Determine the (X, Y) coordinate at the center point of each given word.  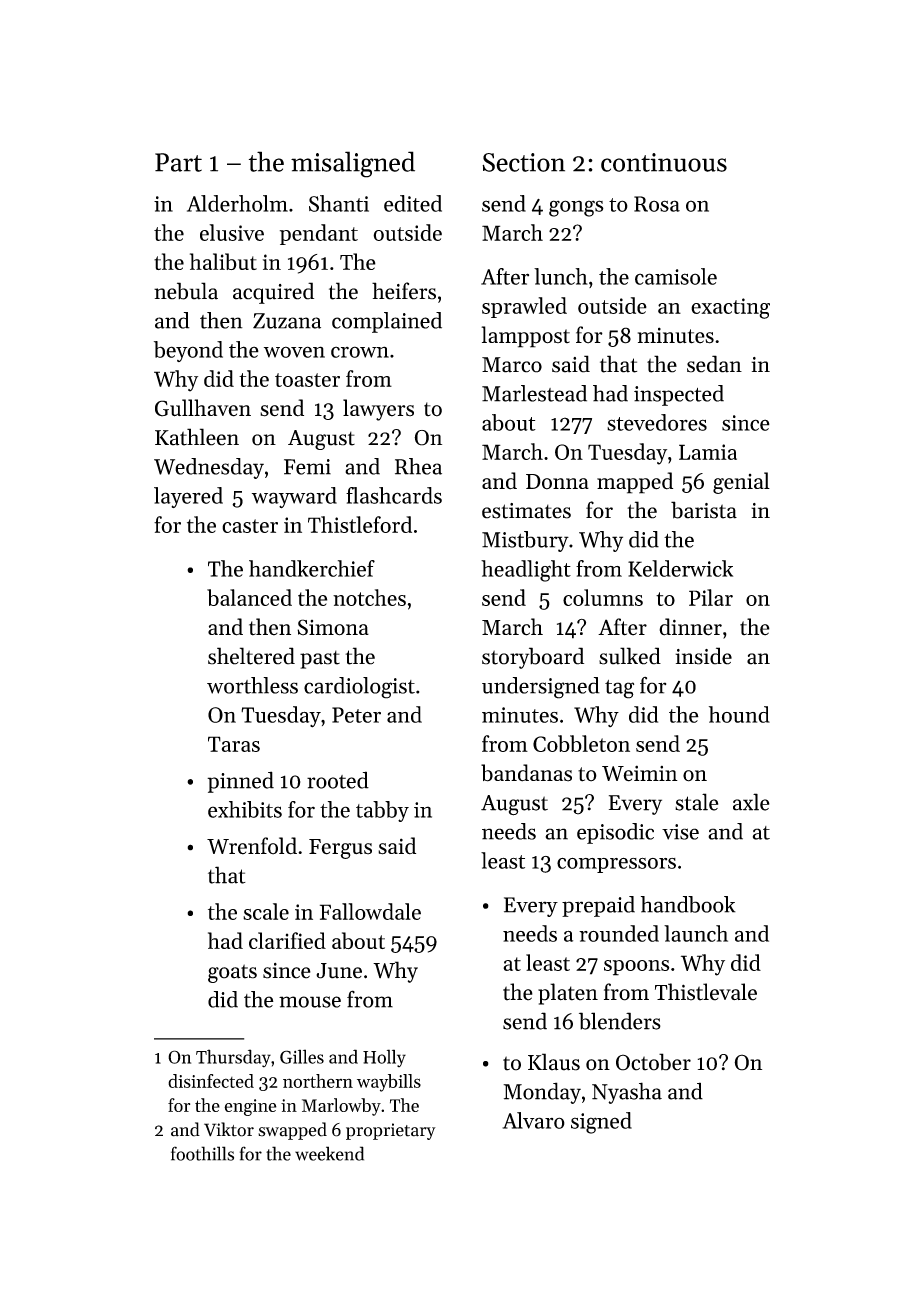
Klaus (554, 1062)
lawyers (378, 410)
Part (178, 162)
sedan (714, 364)
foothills (202, 1153)
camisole (676, 276)
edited (413, 203)
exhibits (245, 809)
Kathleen (197, 437)
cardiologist (359, 688)
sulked (630, 656)
